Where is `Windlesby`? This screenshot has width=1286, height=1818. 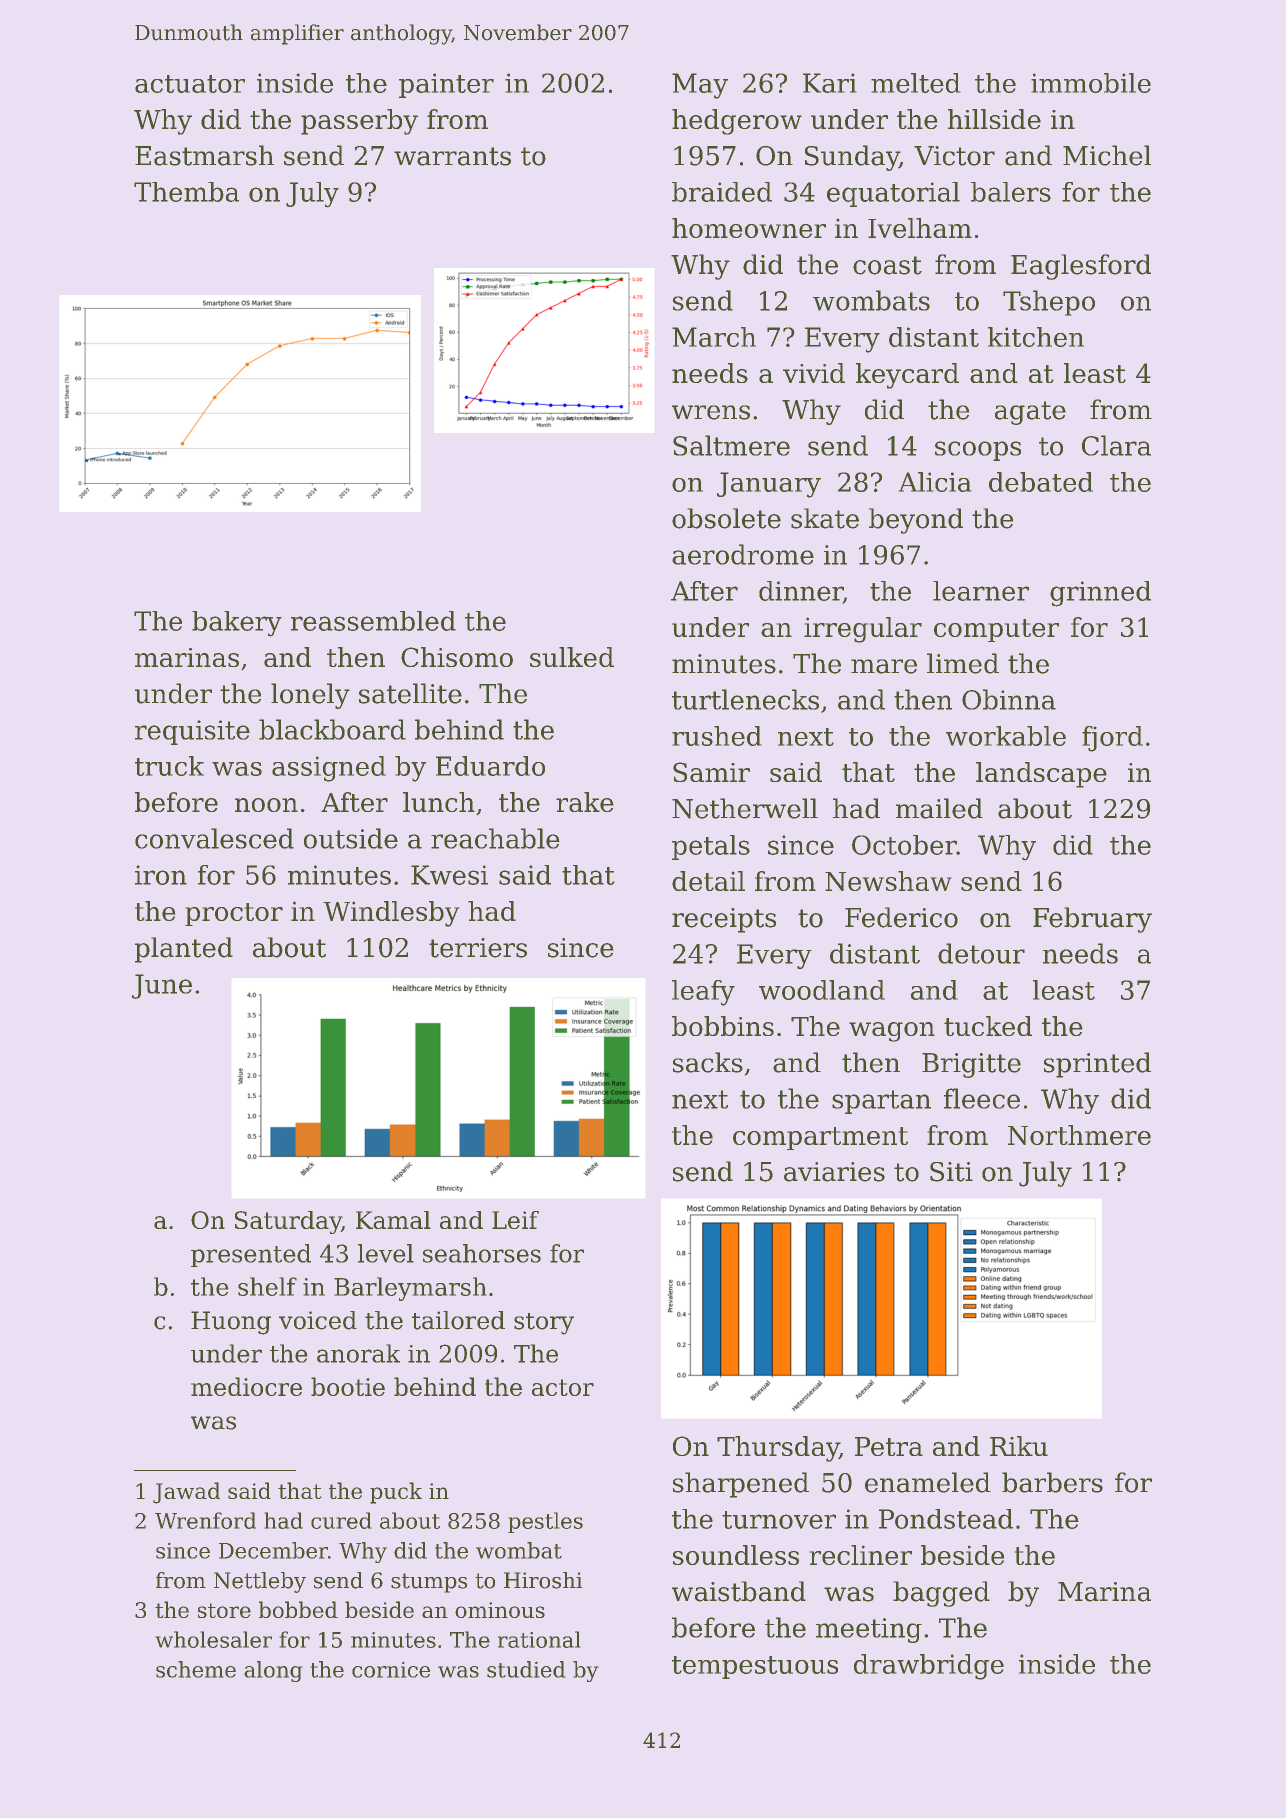
Windlesby is located at coordinates (391, 914).
